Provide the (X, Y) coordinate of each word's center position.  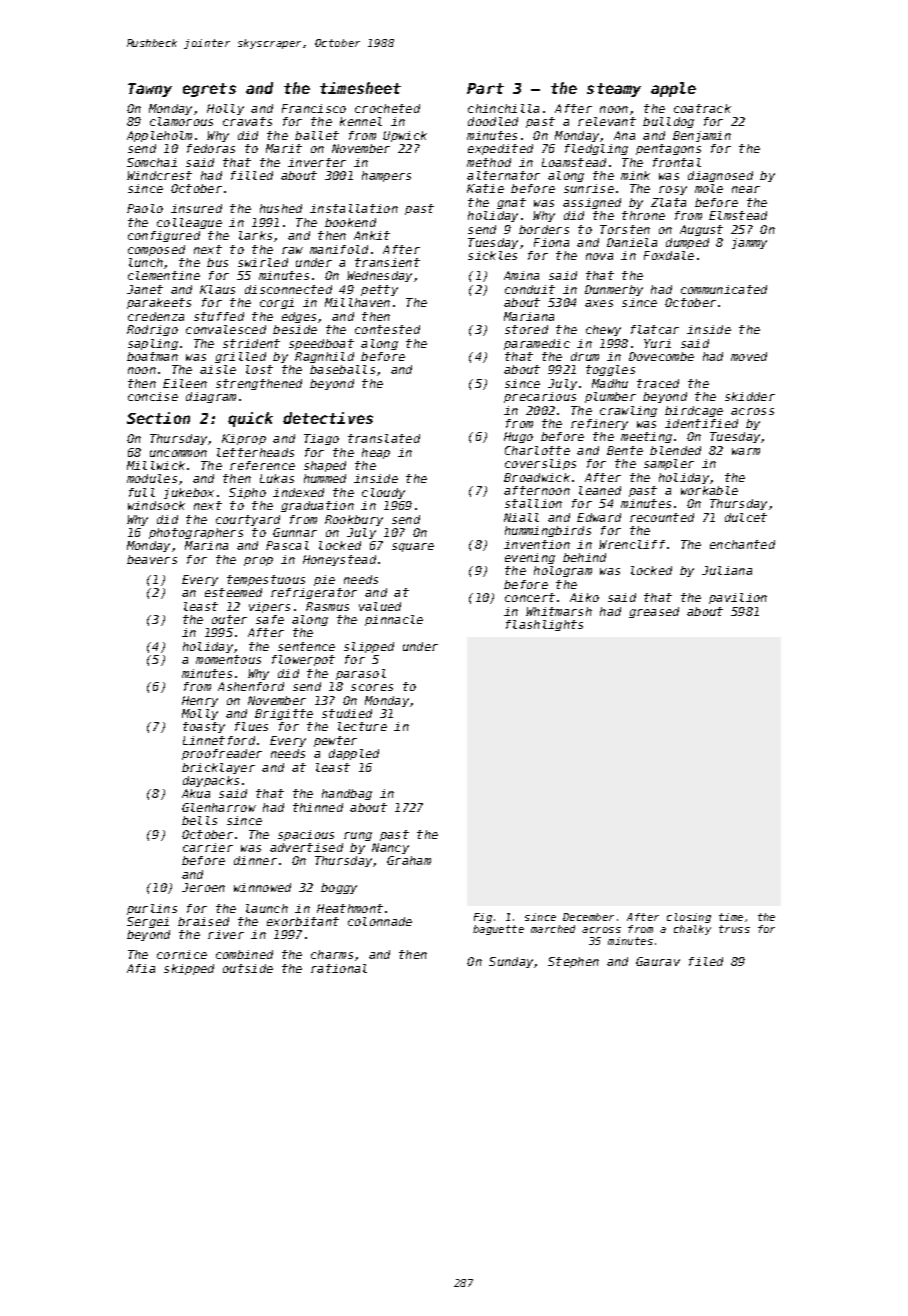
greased (654, 612)
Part (485, 88)
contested (387, 329)
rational (339, 968)
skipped (189, 969)
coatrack (702, 108)
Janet (145, 289)
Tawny (150, 90)
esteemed (233, 592)
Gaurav (658, 961)
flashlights (544, 625)
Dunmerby (614, 290)
